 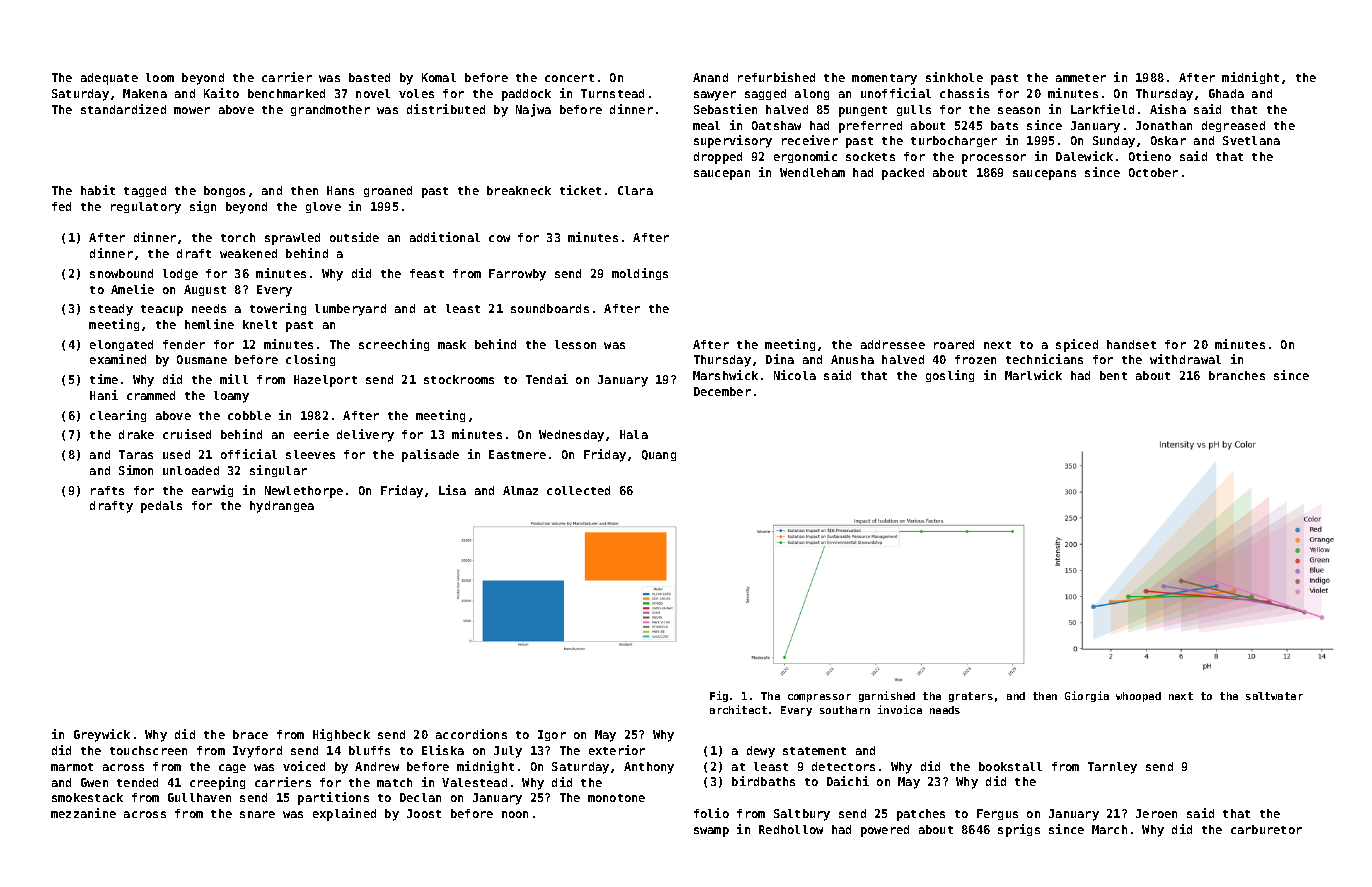 I want to click on pedals, so click(x=161, y=507).
